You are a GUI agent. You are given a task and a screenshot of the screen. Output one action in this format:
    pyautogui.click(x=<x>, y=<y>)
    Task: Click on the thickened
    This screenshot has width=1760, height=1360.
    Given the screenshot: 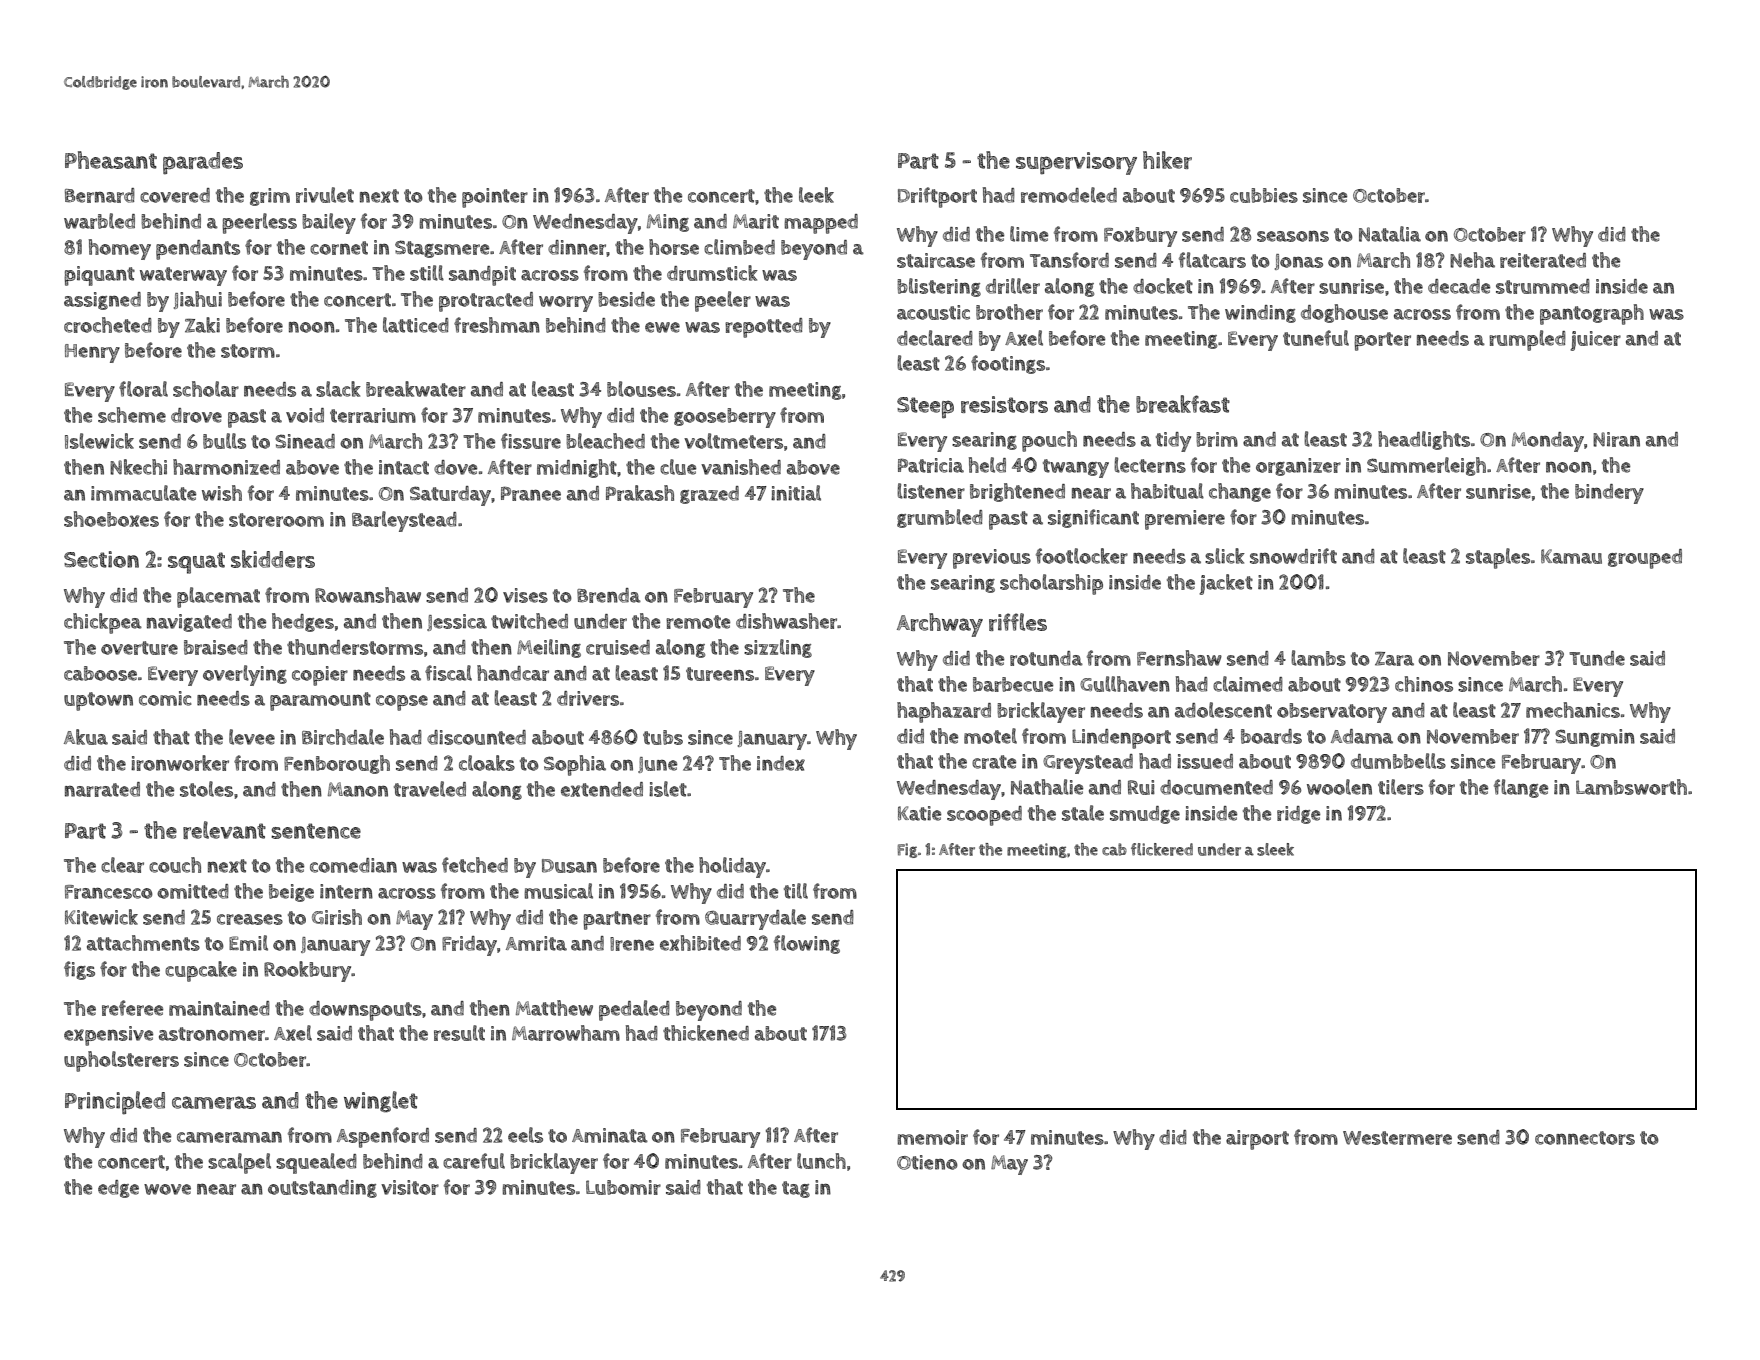 What is the action you would take?
    pyautogui.click(x=706, y=1033)
